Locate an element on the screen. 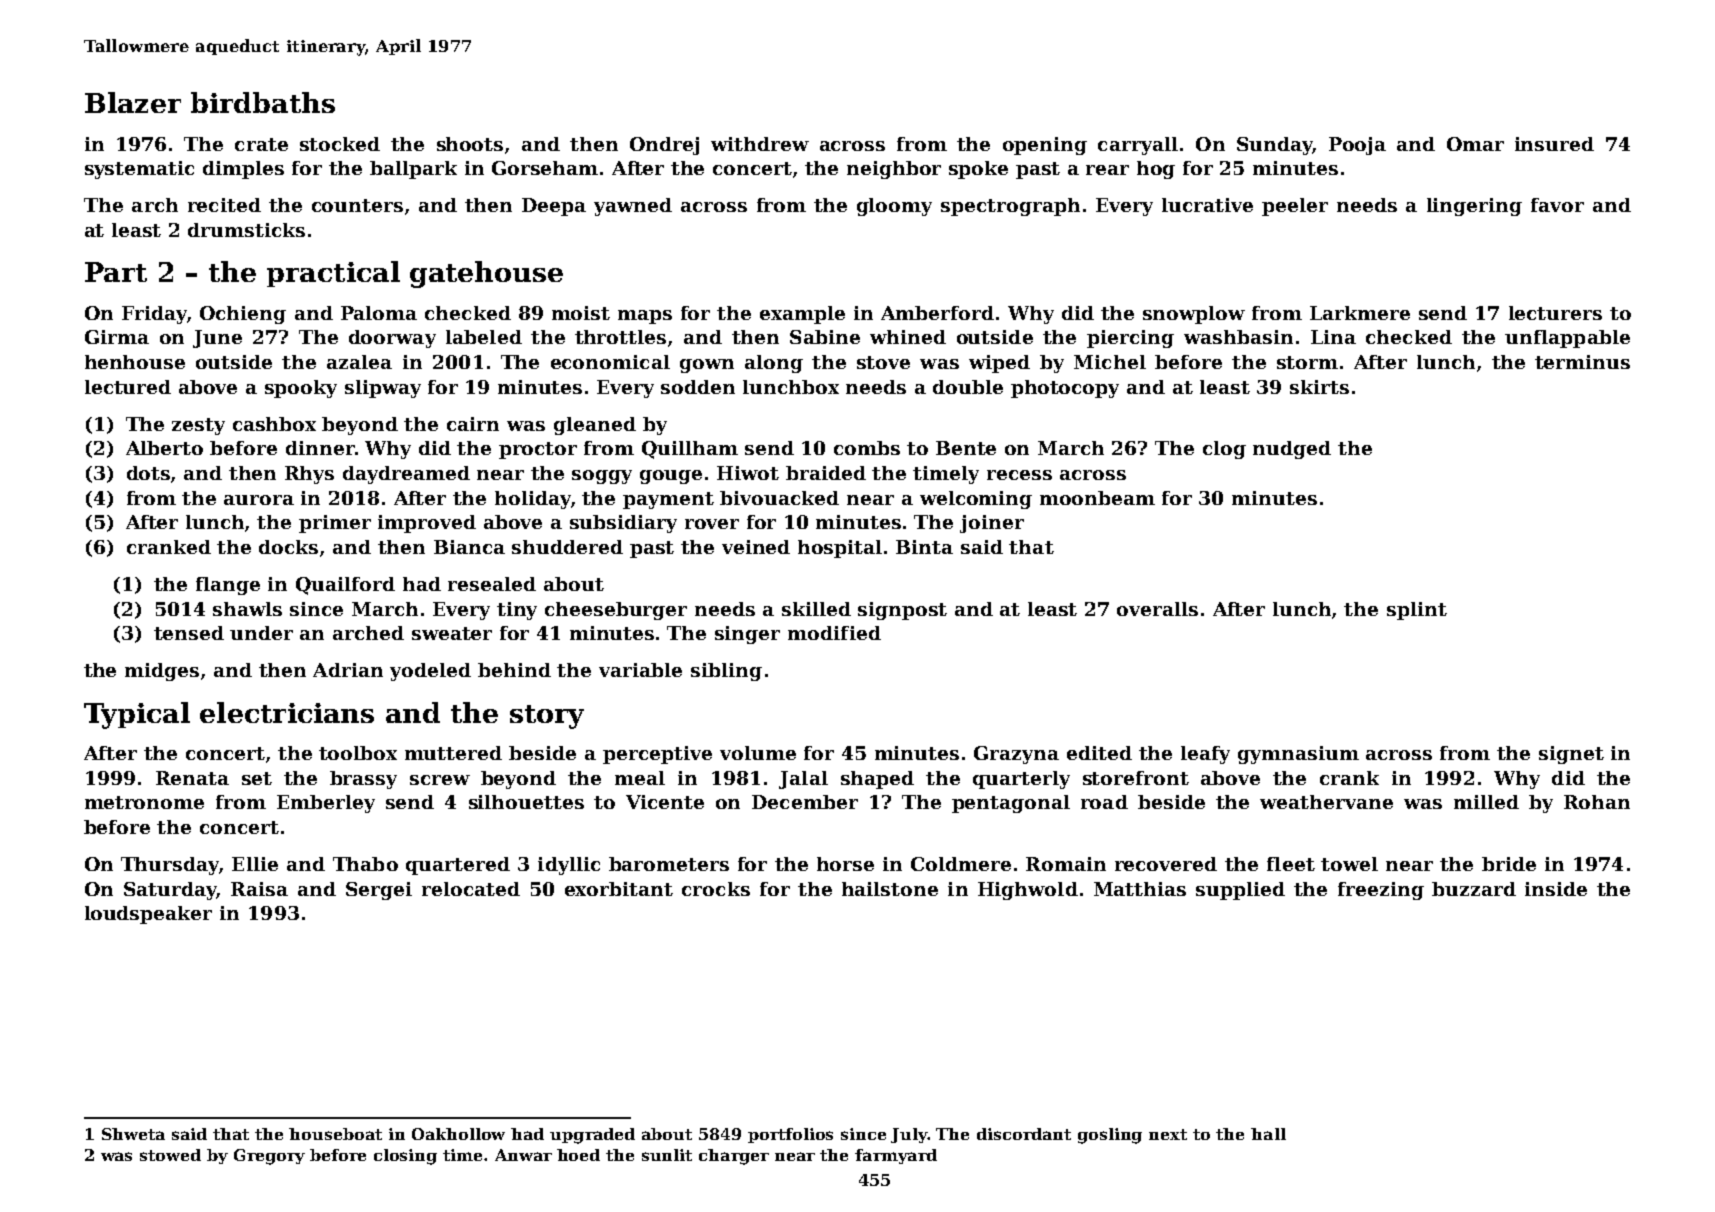 This screenshot has width=1715, height=1212. splint is located at coordinates (1417, 611).
